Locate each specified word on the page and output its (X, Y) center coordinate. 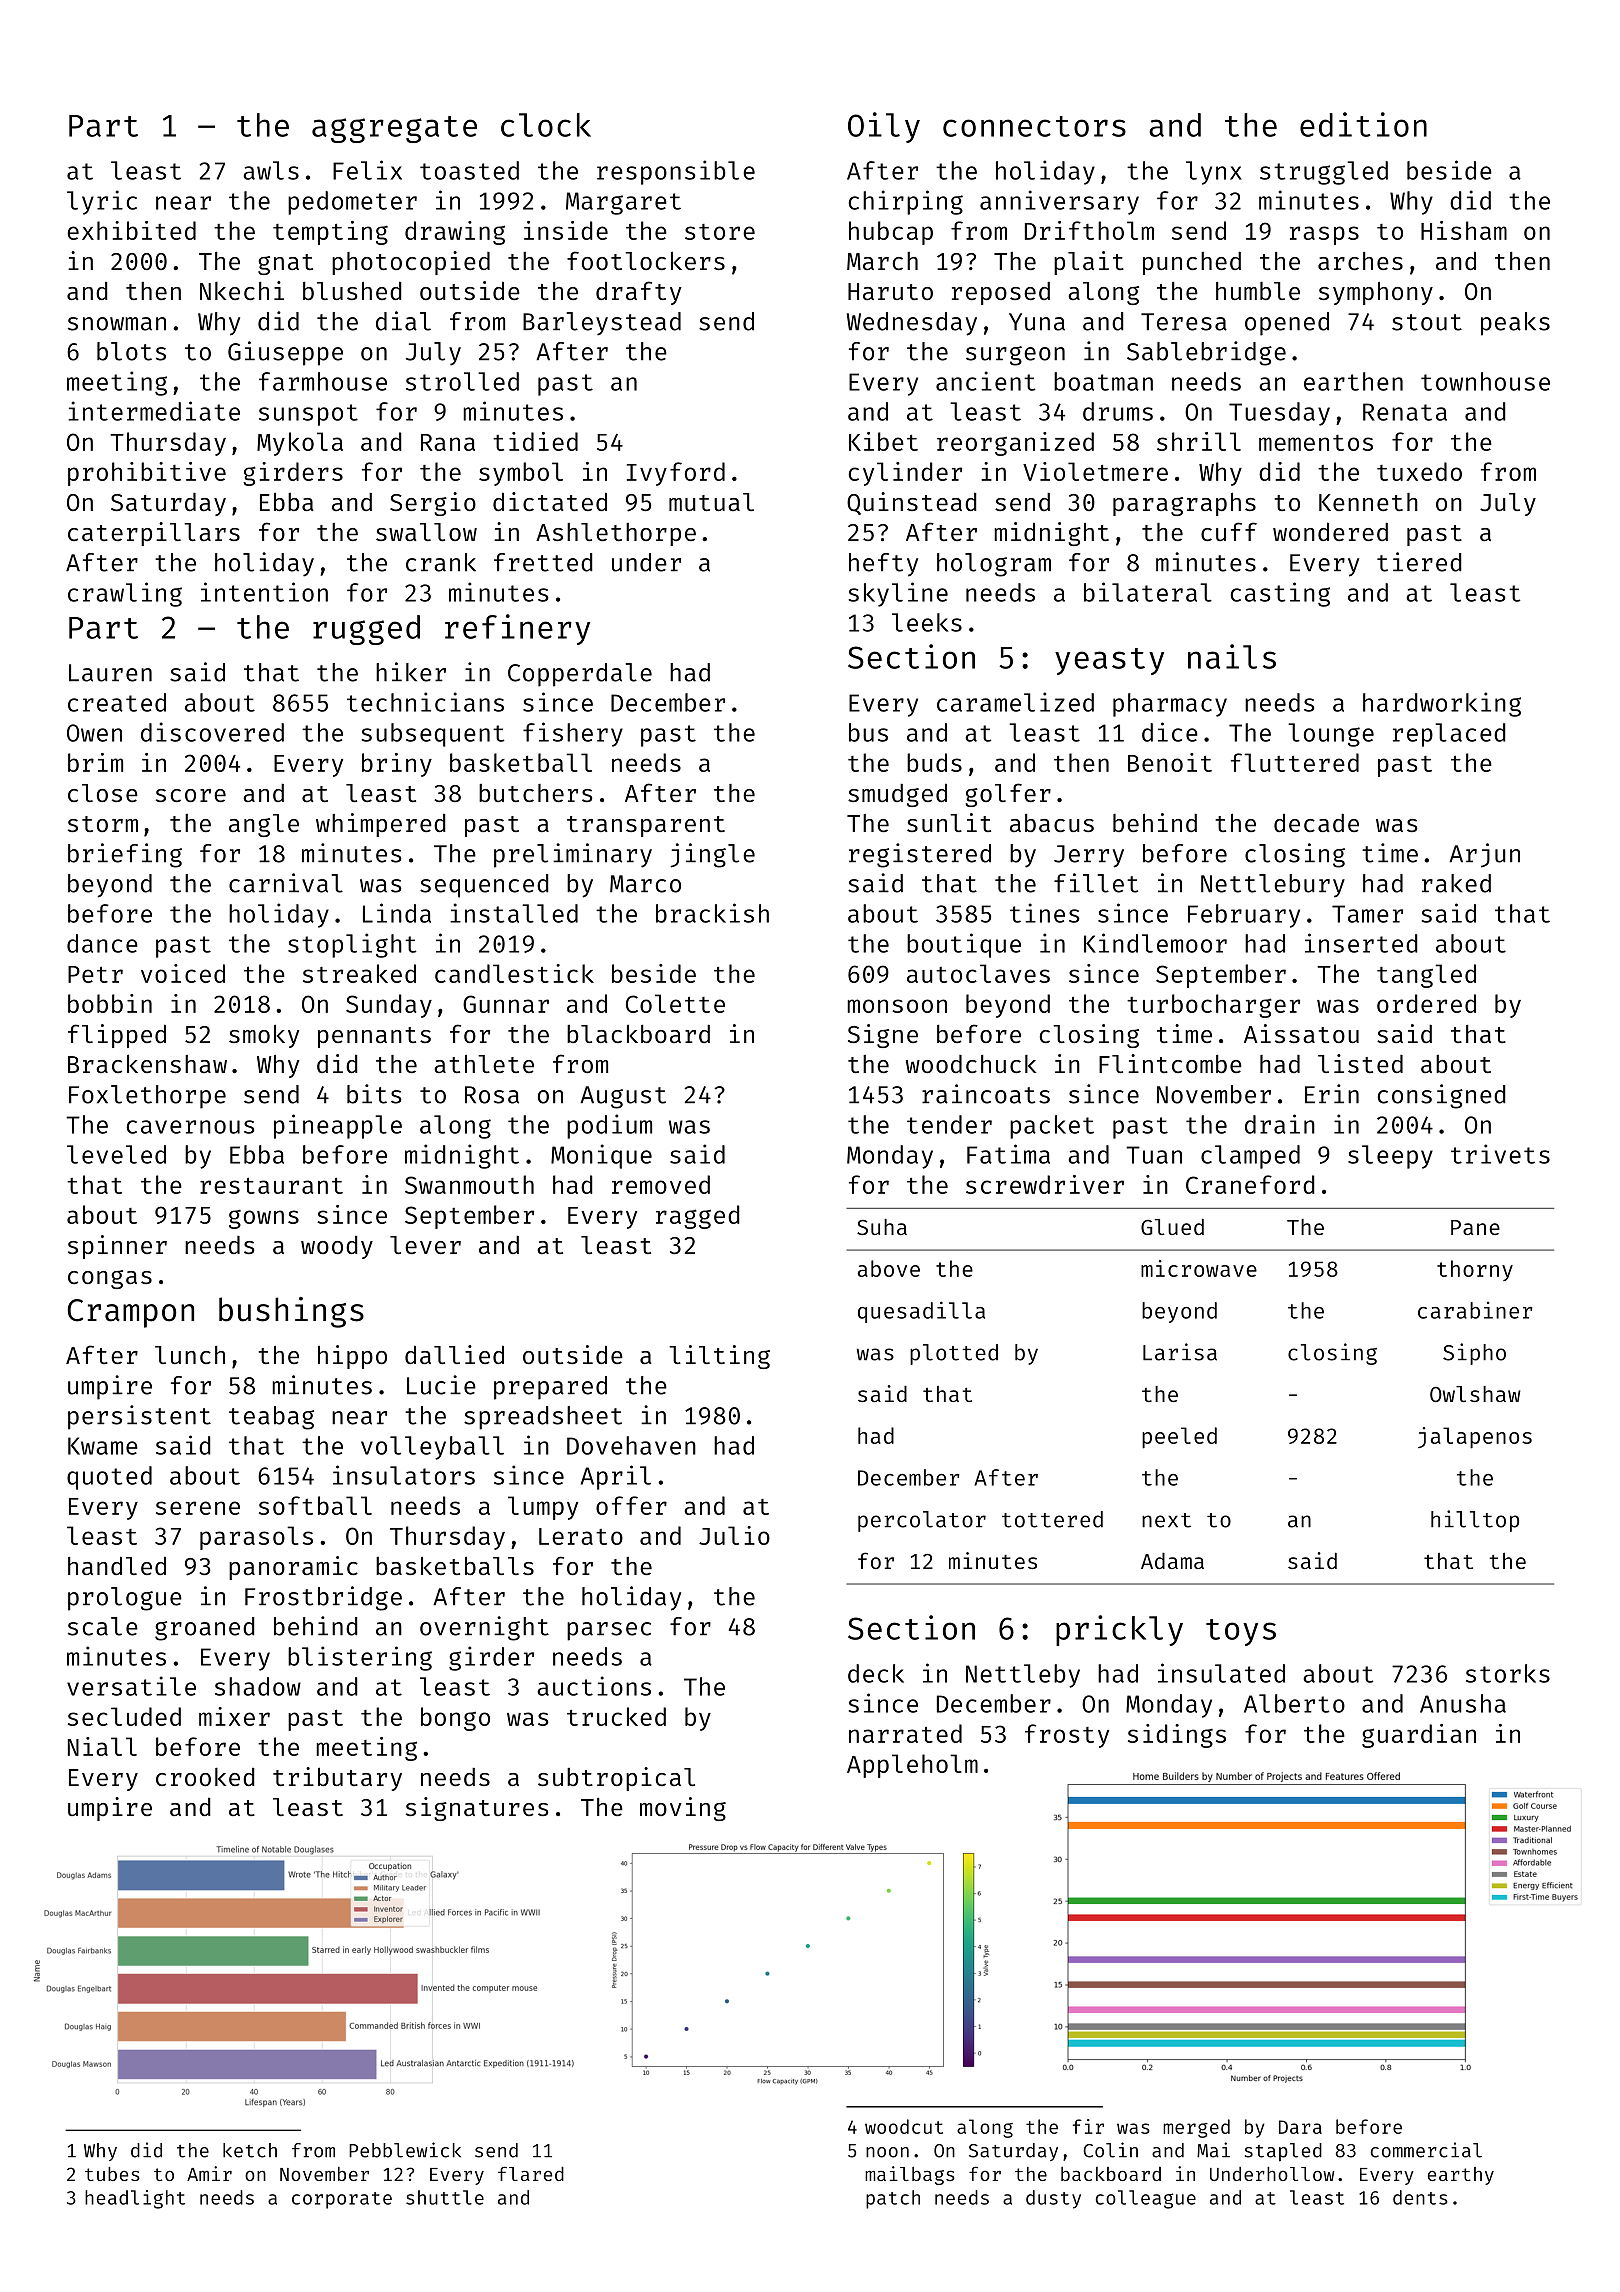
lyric (102, 202)
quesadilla (921, 1312)
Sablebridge (1206, 353)
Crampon (130, 1313)
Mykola (300, 444)
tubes (112, 2174)
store (720, 232)
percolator (922, 1521)
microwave (1199, 1268)
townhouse (1485, 381)
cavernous (190, 1127)
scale (103, 1626)
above (889, 1268)
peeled (1179, 1438)
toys (1241, 1632)
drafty (639, 293)
